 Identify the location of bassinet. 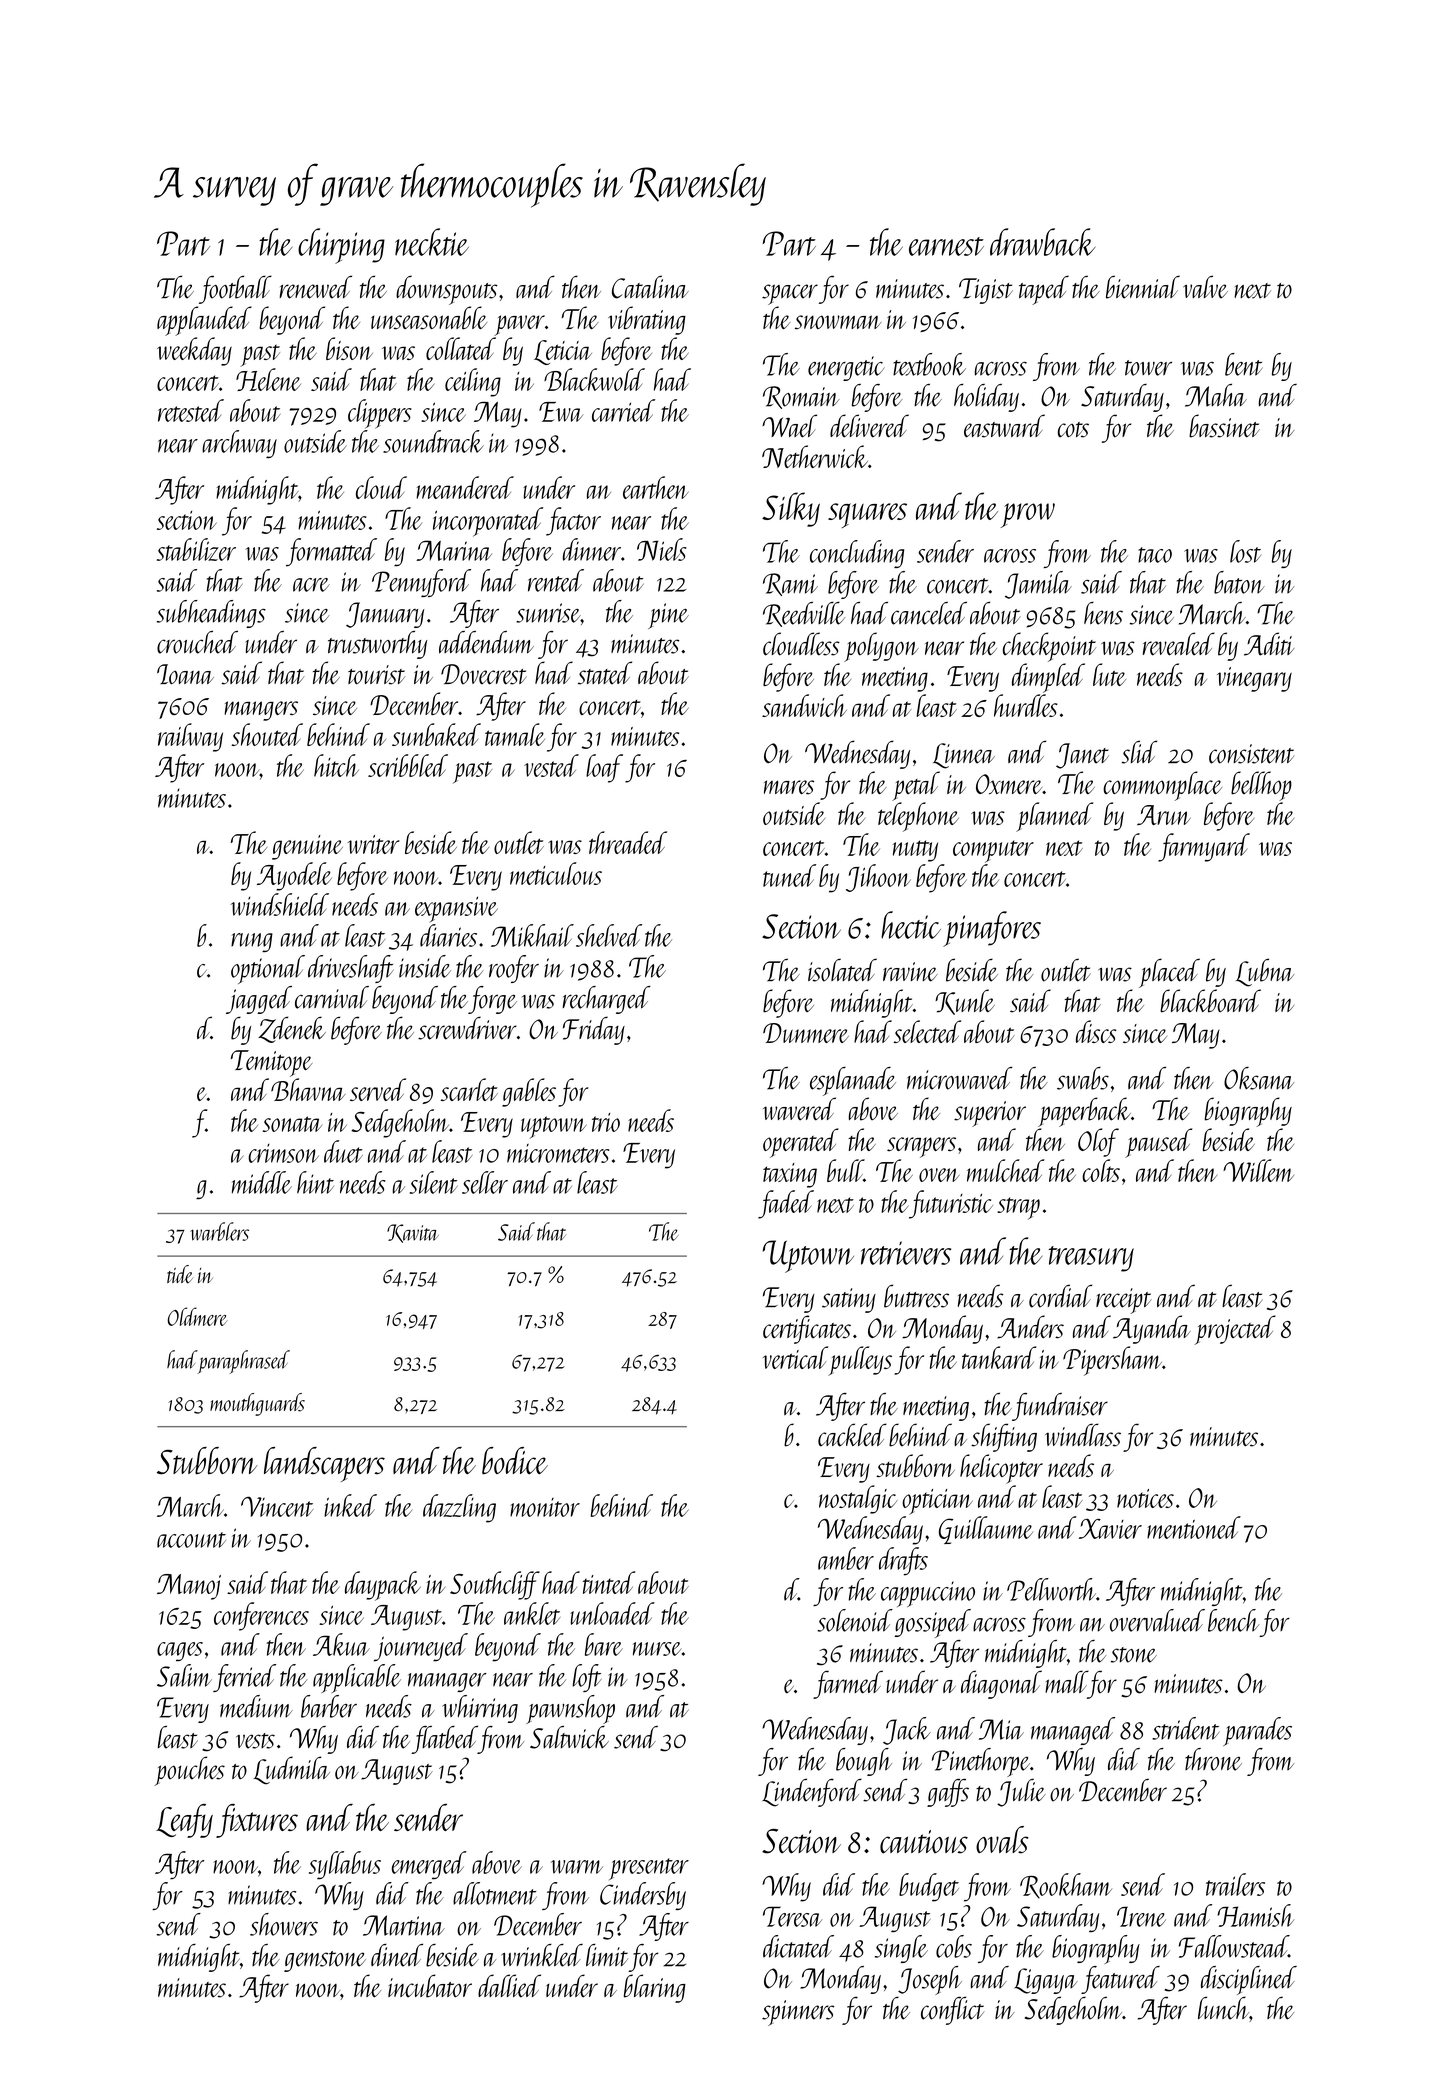
(1224, 426).
